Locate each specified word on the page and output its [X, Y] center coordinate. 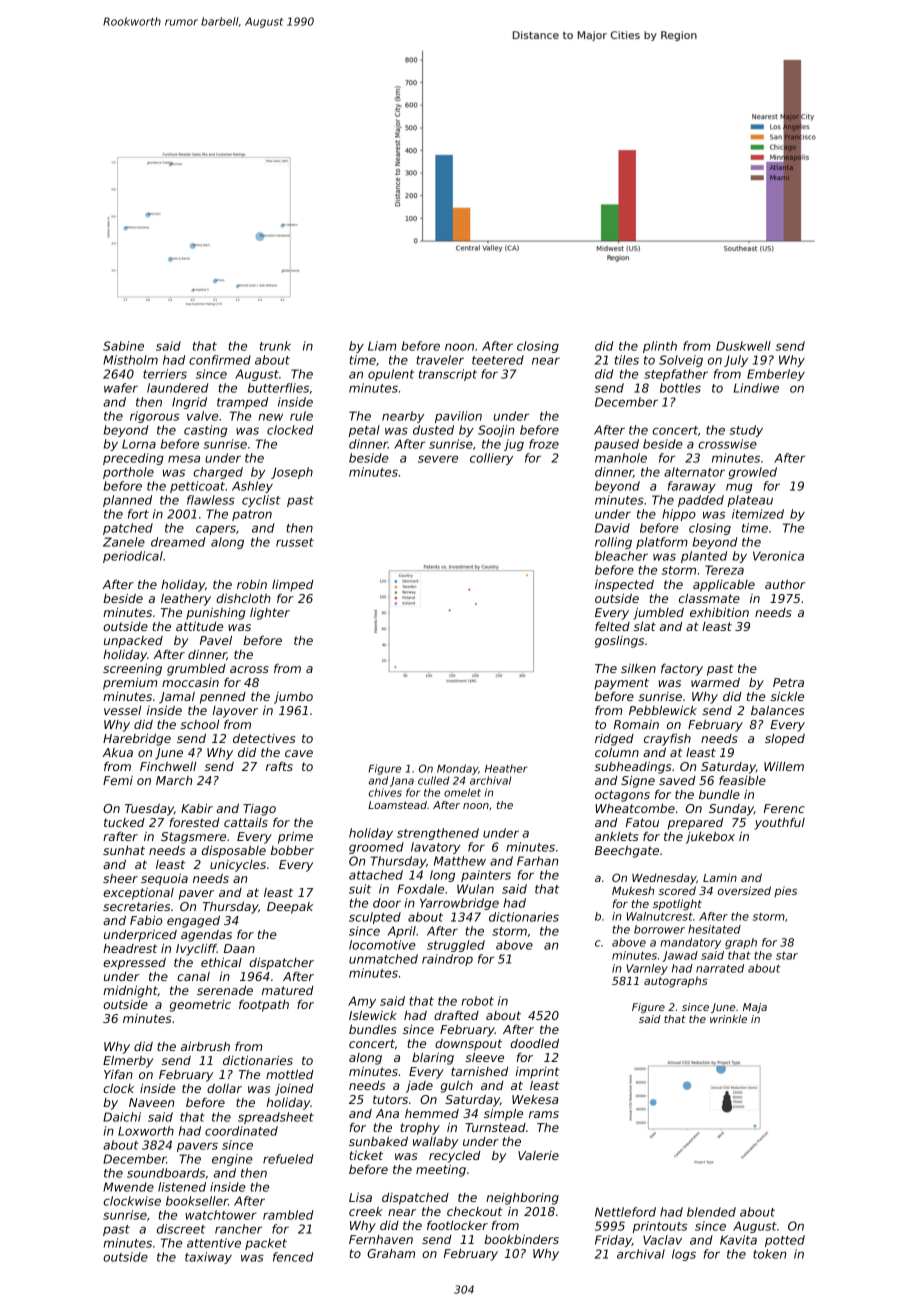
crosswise [727, 444]
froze [544, 444]
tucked [124, 822]
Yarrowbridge [459, 904]
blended [711, 1212]
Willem [784, 766]
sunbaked [378, 1141]
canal [193, 976]
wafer [121, 388]
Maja [755, 1008]
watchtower [221, 1215]
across [249, 669]
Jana [402, 782]
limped [293, 586]
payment [621, 684]
